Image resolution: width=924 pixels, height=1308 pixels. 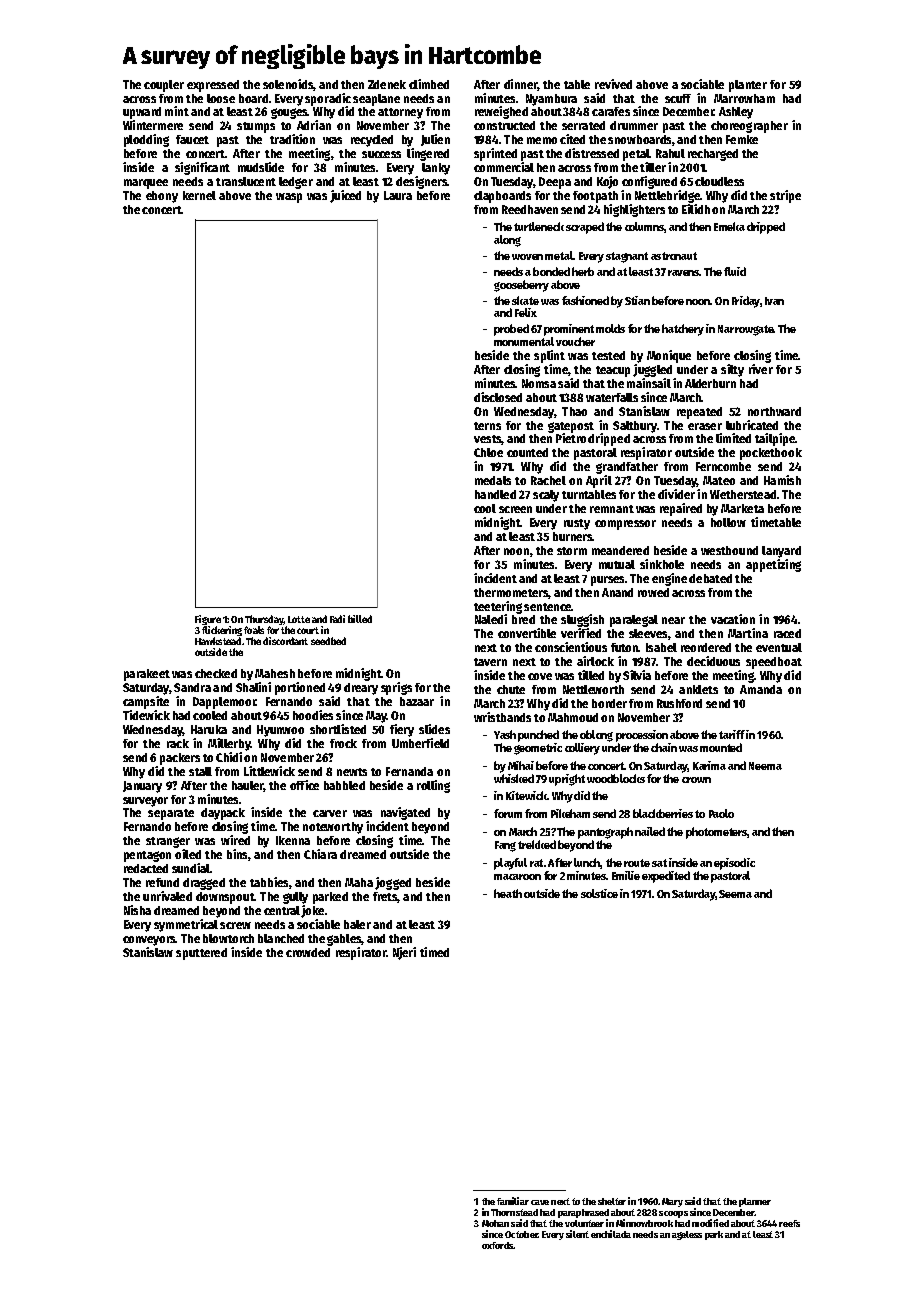 What do you see at coordinates (729, 550) in the page?
I see `westbound` at bounding box center [729, 550].
